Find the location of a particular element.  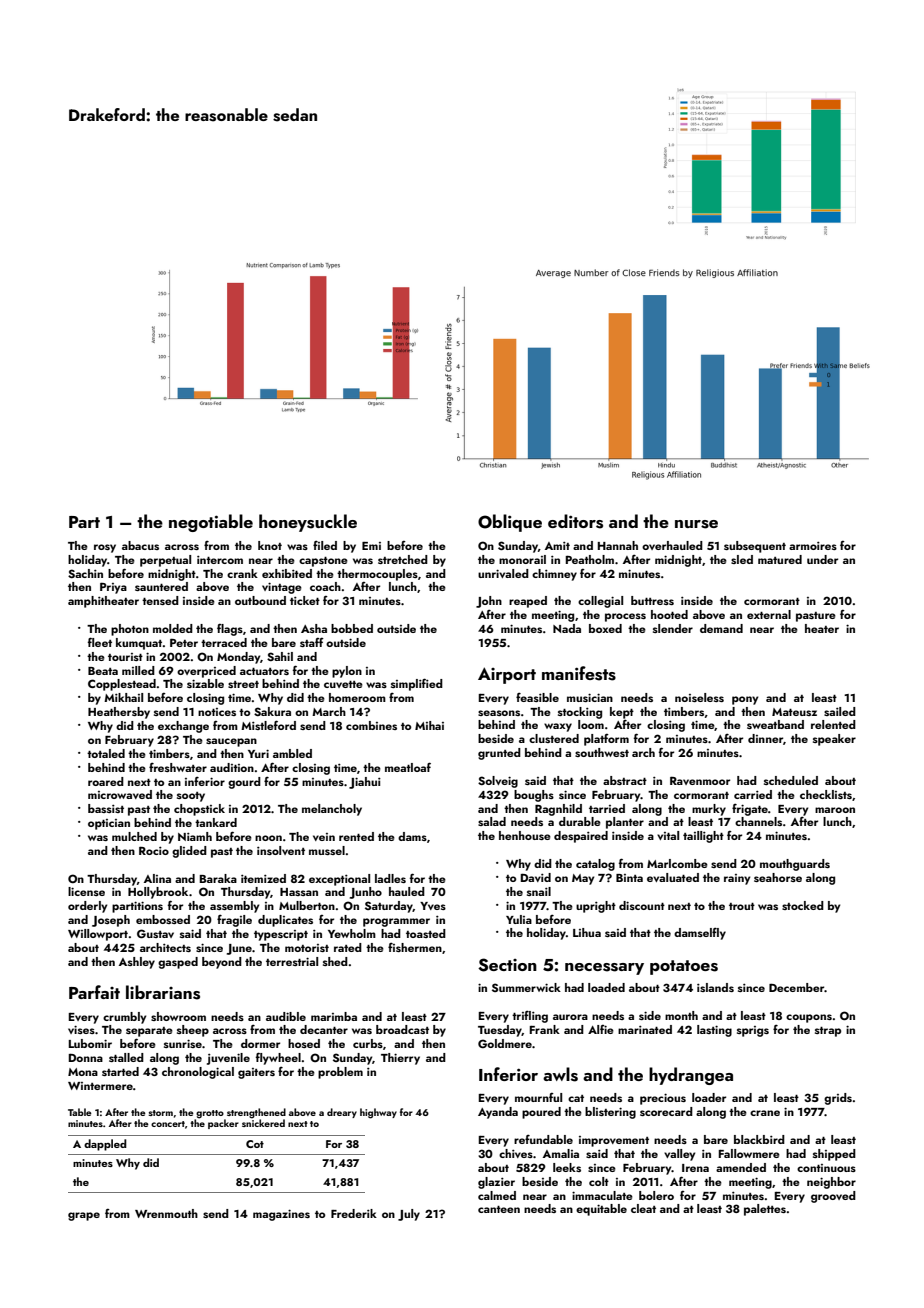

flags is located at coordinates (230, 630).
